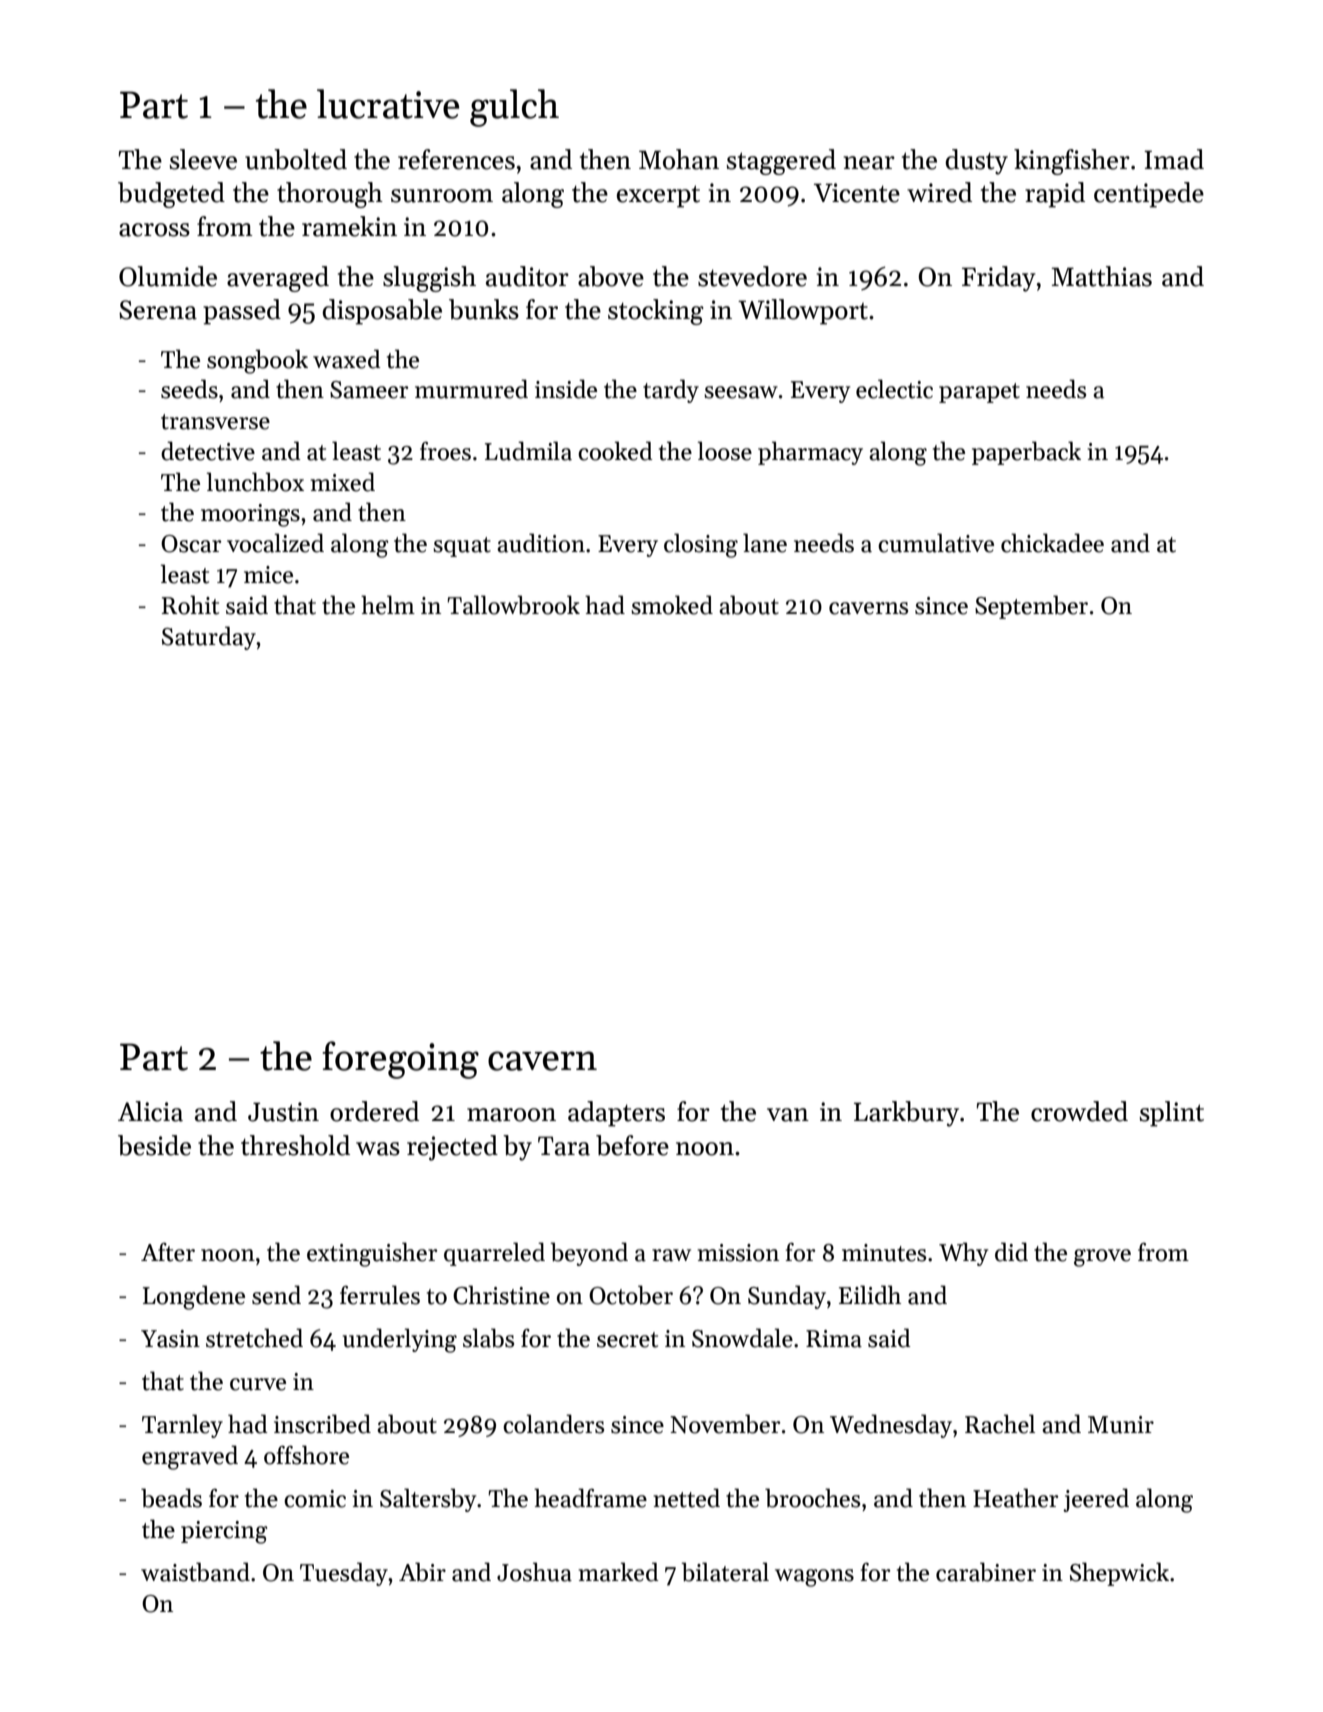  What do you see at coordinates (1101, 276) in the screenshot?
I see `Matthias` at bounding box center [1101, 276].
